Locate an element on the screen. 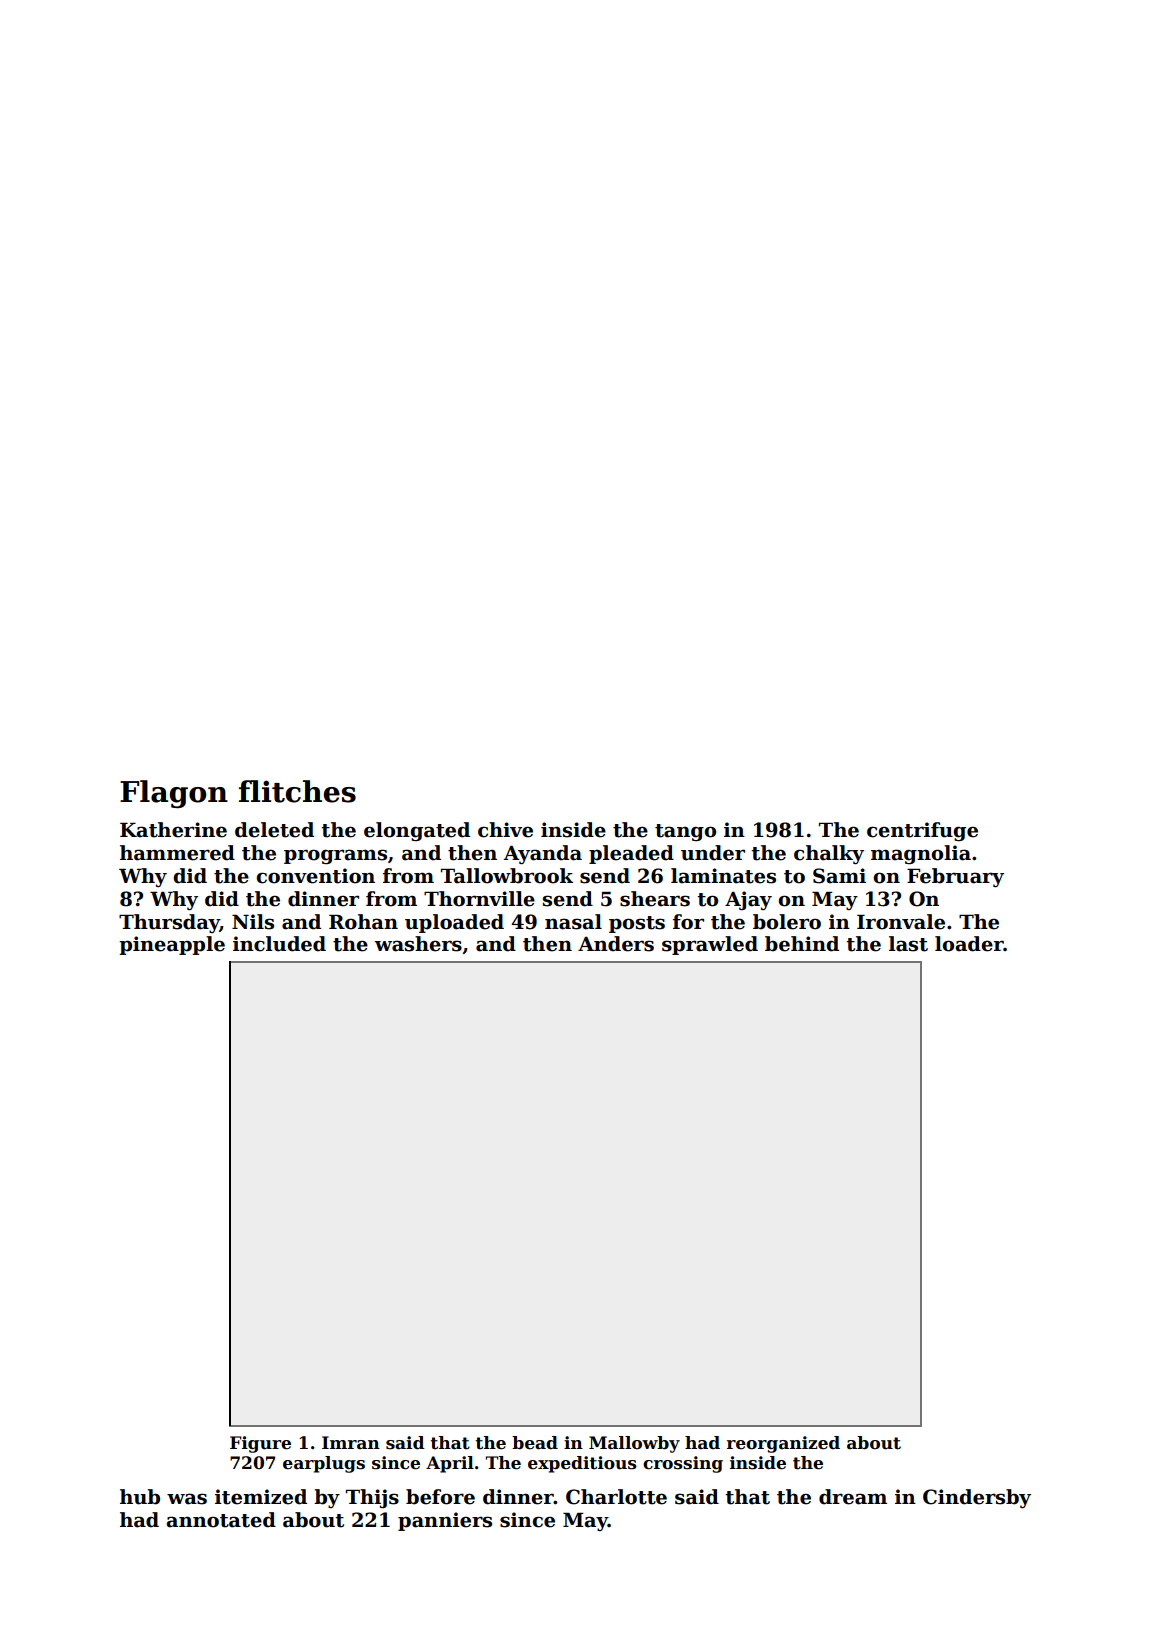 The width and height of the screenshot is (1151, 1628). tango is located at coordinates (685, 832).
